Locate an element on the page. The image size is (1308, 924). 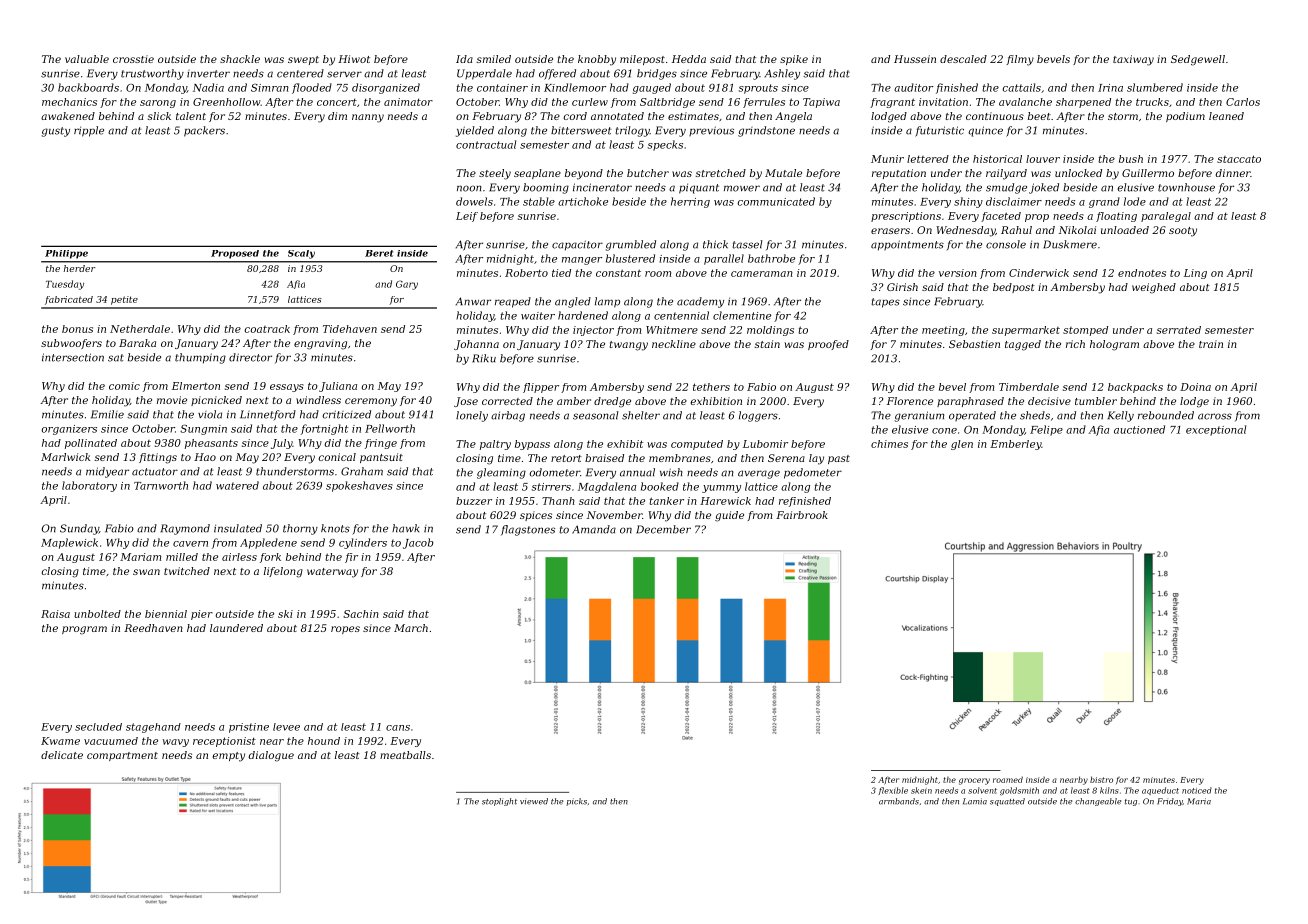
Roberto is located at coordinates (526, 273).
